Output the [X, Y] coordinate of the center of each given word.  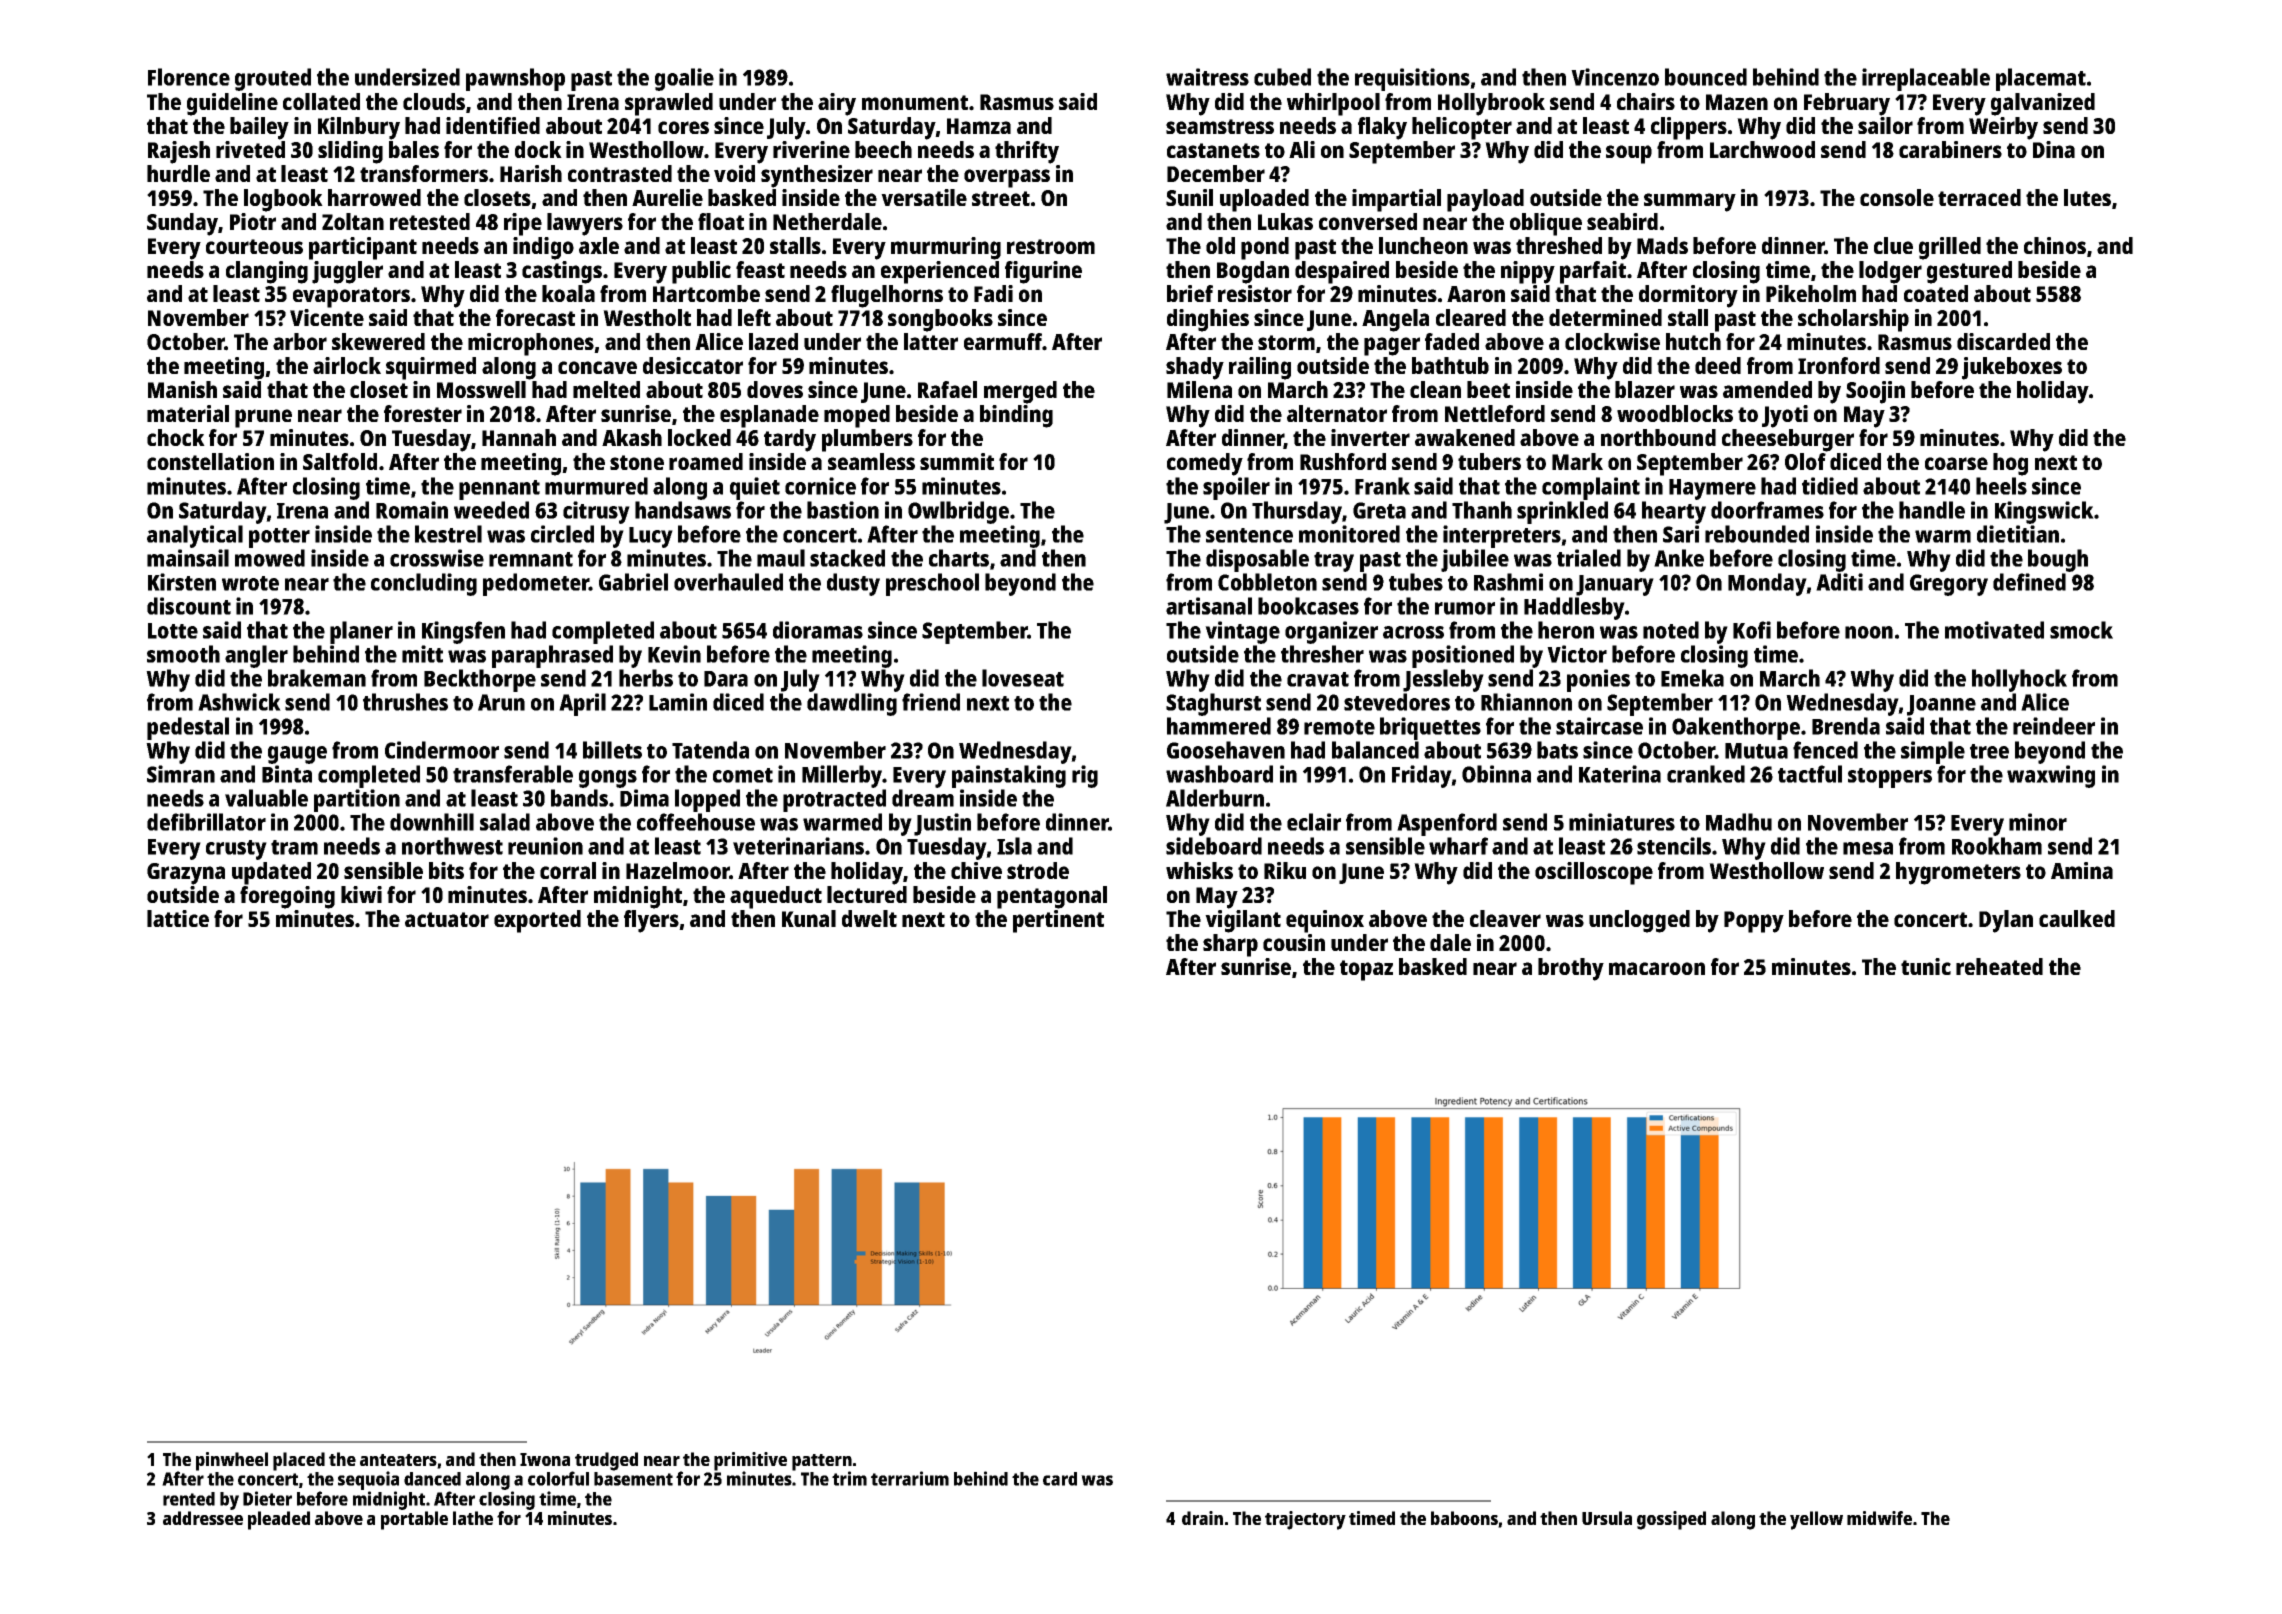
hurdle [178, 173]
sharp [1230, 945]
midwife [1879, 1518]
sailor [1885, 125]
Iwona [545, 1459]
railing [1260, 368]
